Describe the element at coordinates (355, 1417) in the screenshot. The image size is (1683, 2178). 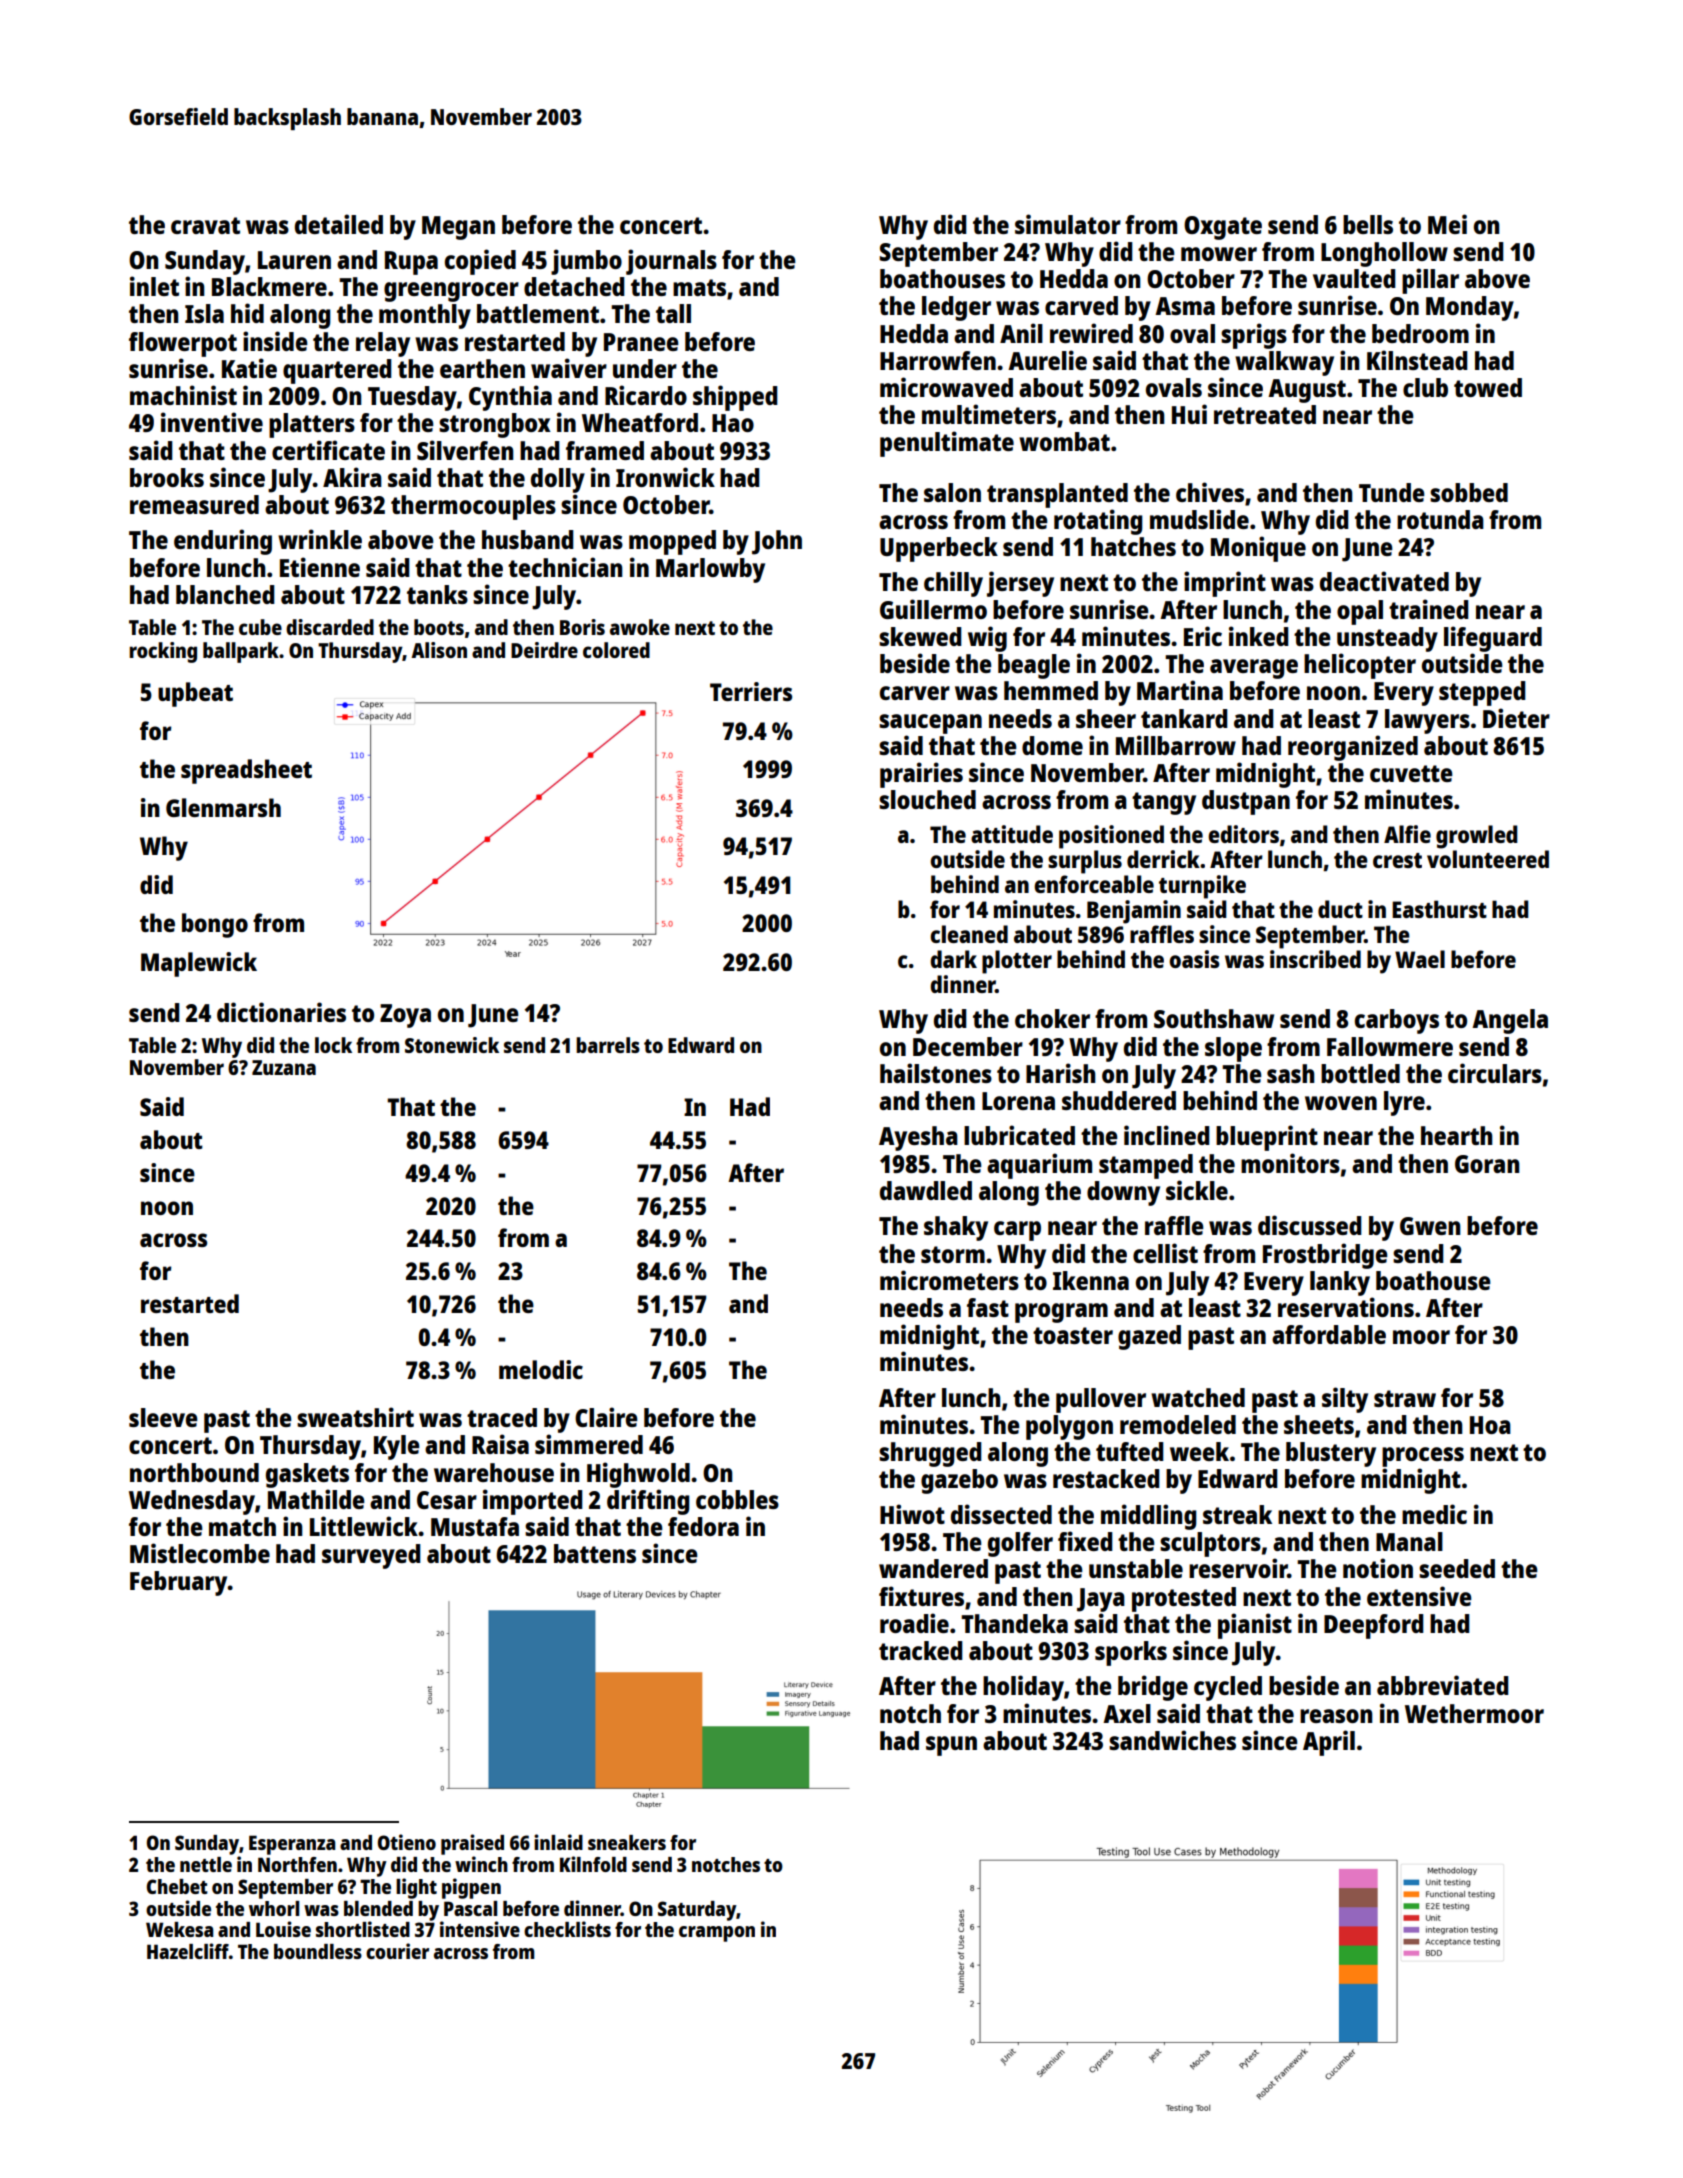
I see `sweatshirt` at that location.
